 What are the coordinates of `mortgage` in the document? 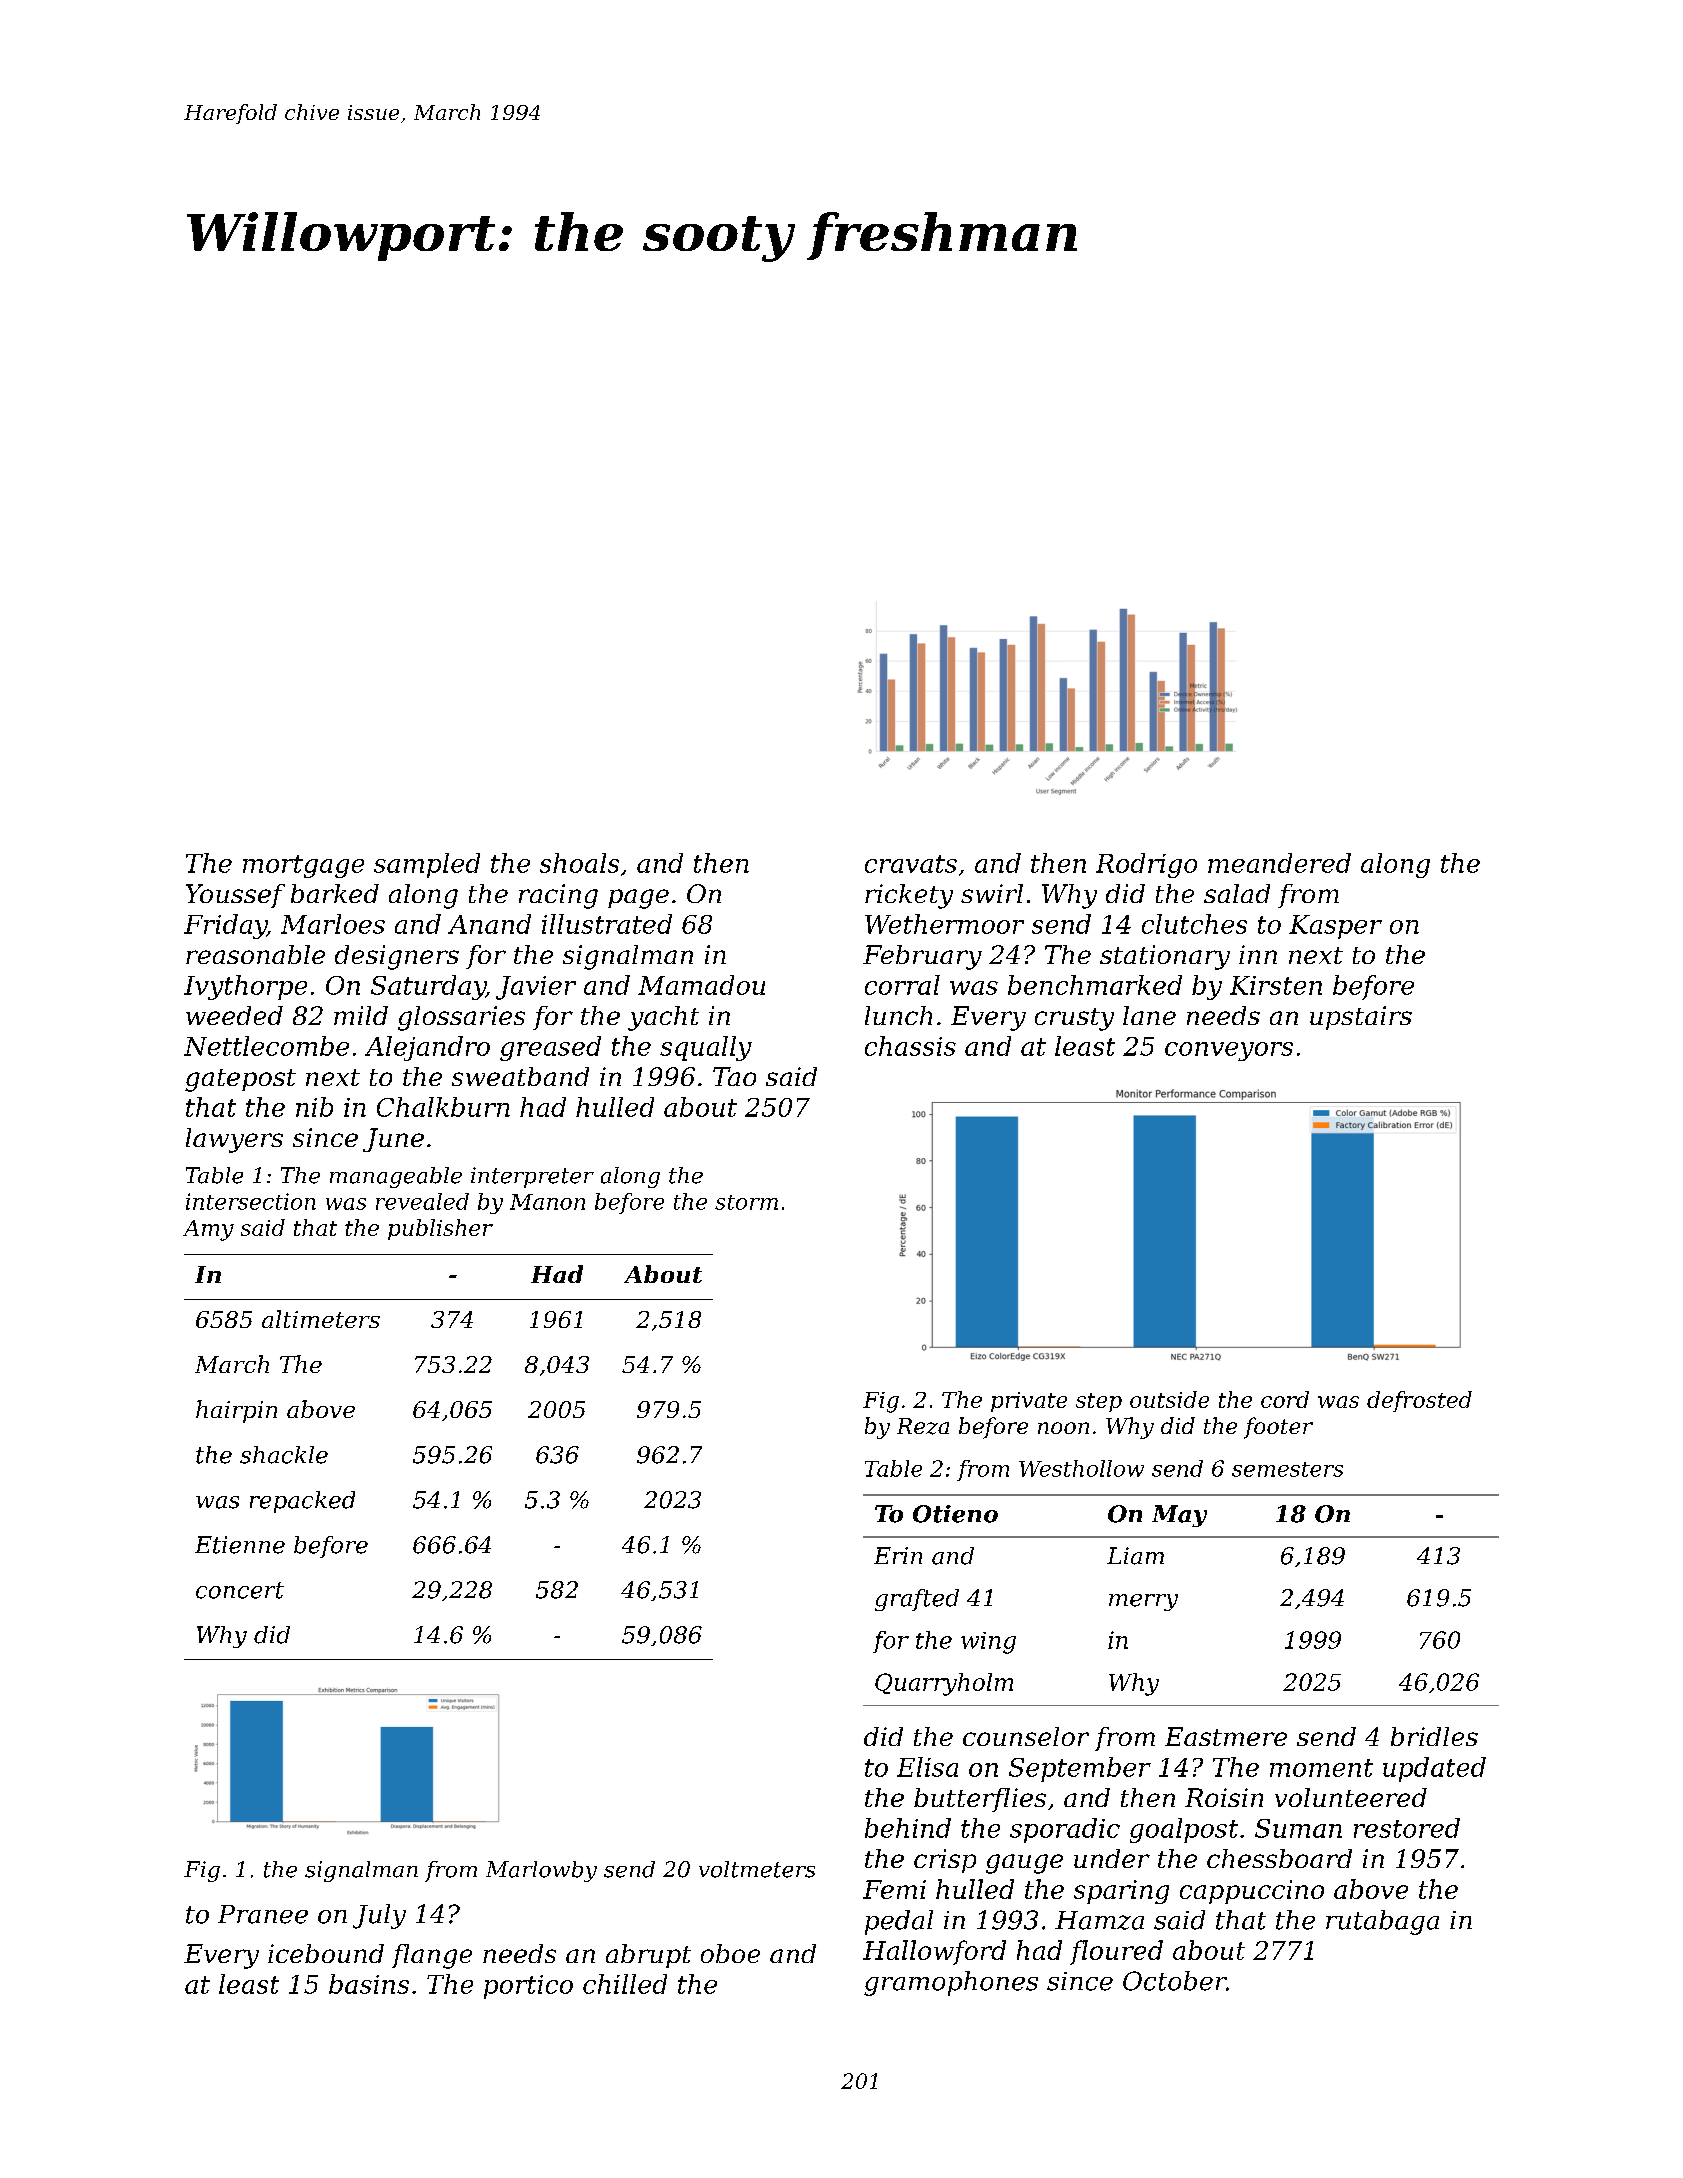 It's located at (303, 866).
